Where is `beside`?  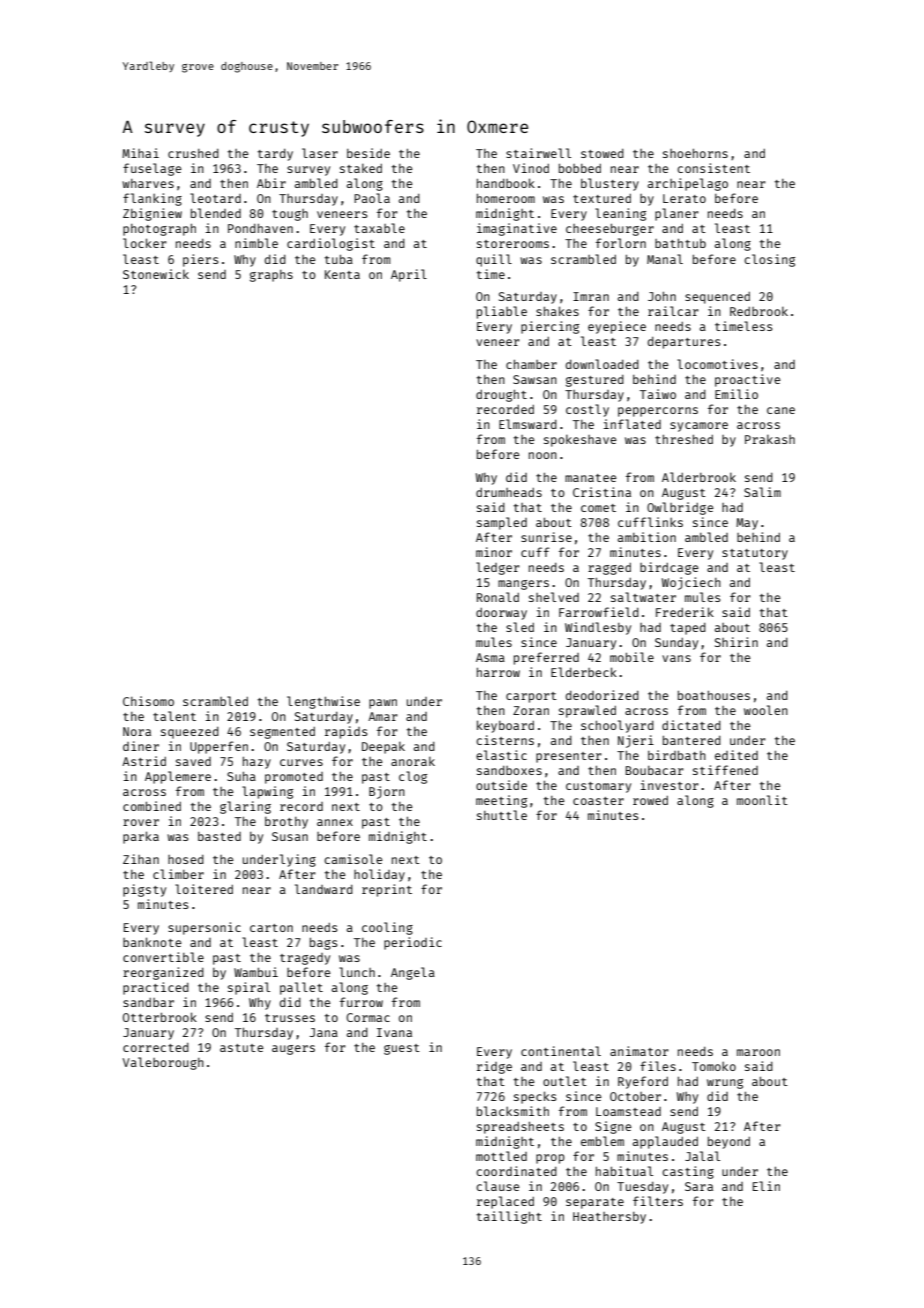
beside is located at coordinates (368, 153).
